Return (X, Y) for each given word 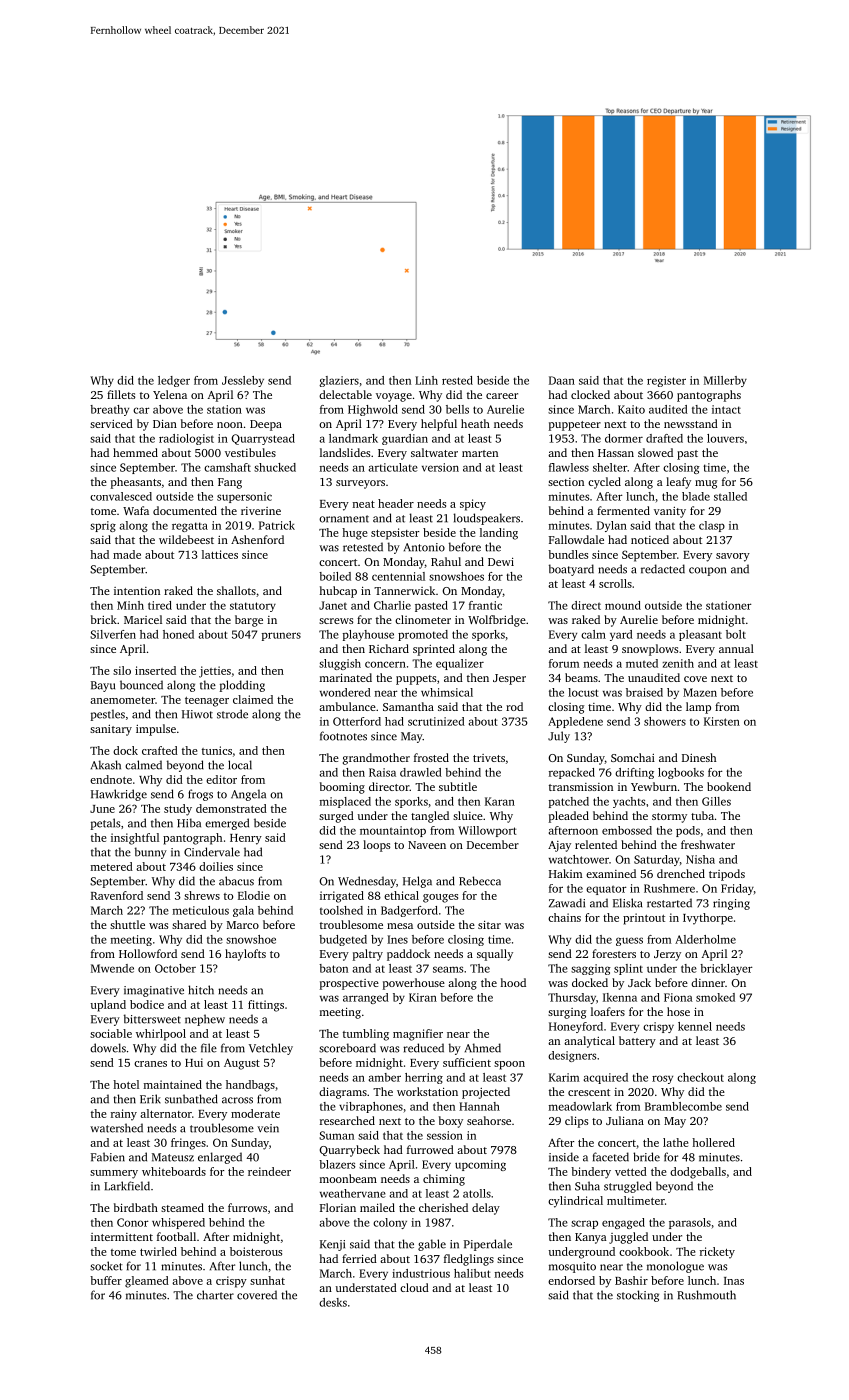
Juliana (625, 1120)
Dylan (612, 526)
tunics (217, 750)
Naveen (427, 845)
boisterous (256, 1251)
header (396, 503)
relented (596, 844)
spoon (509, 1065)
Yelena (170, 394)
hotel (126, 1084)
